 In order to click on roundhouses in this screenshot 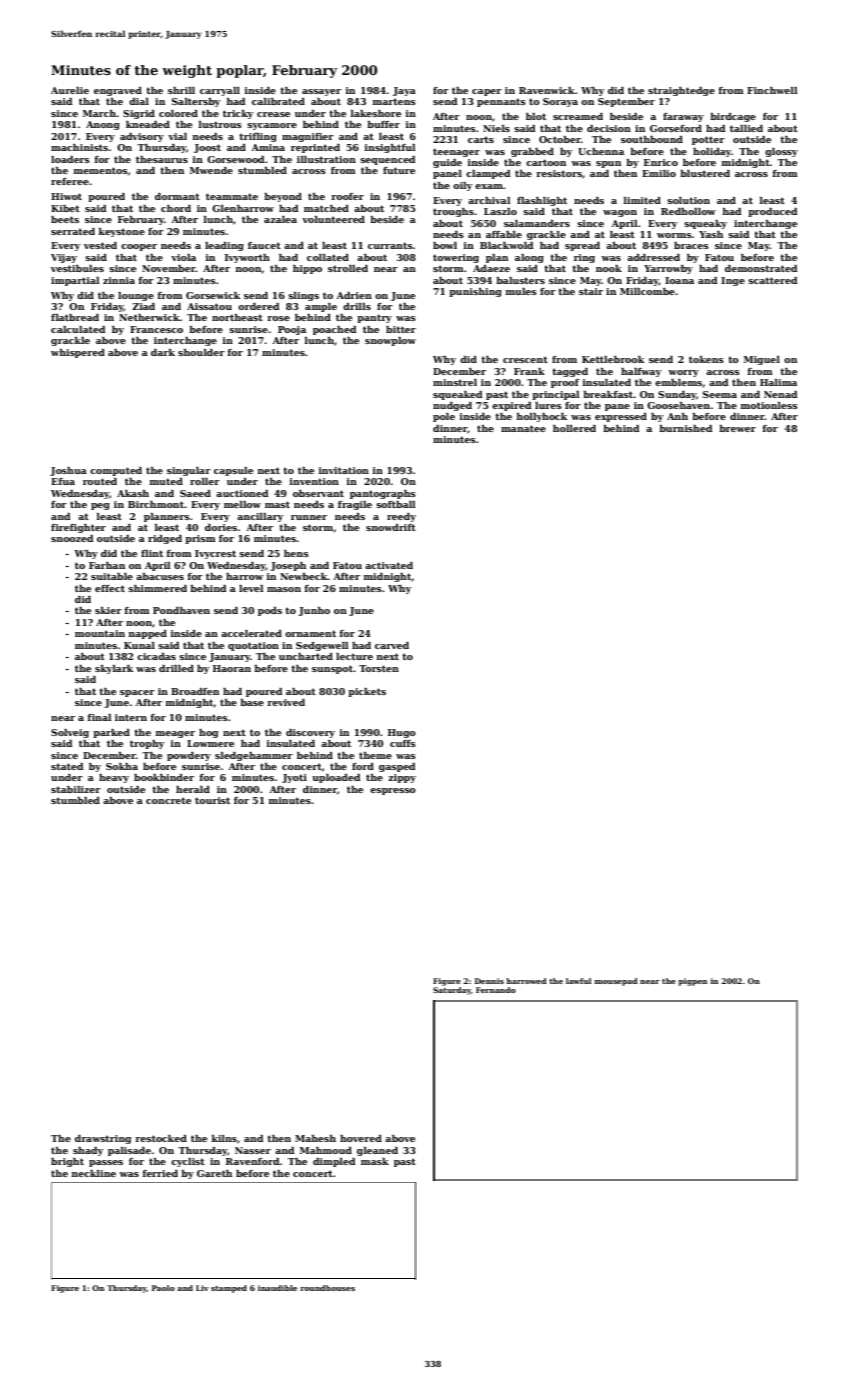, I will do `click(327, 1288)`.
